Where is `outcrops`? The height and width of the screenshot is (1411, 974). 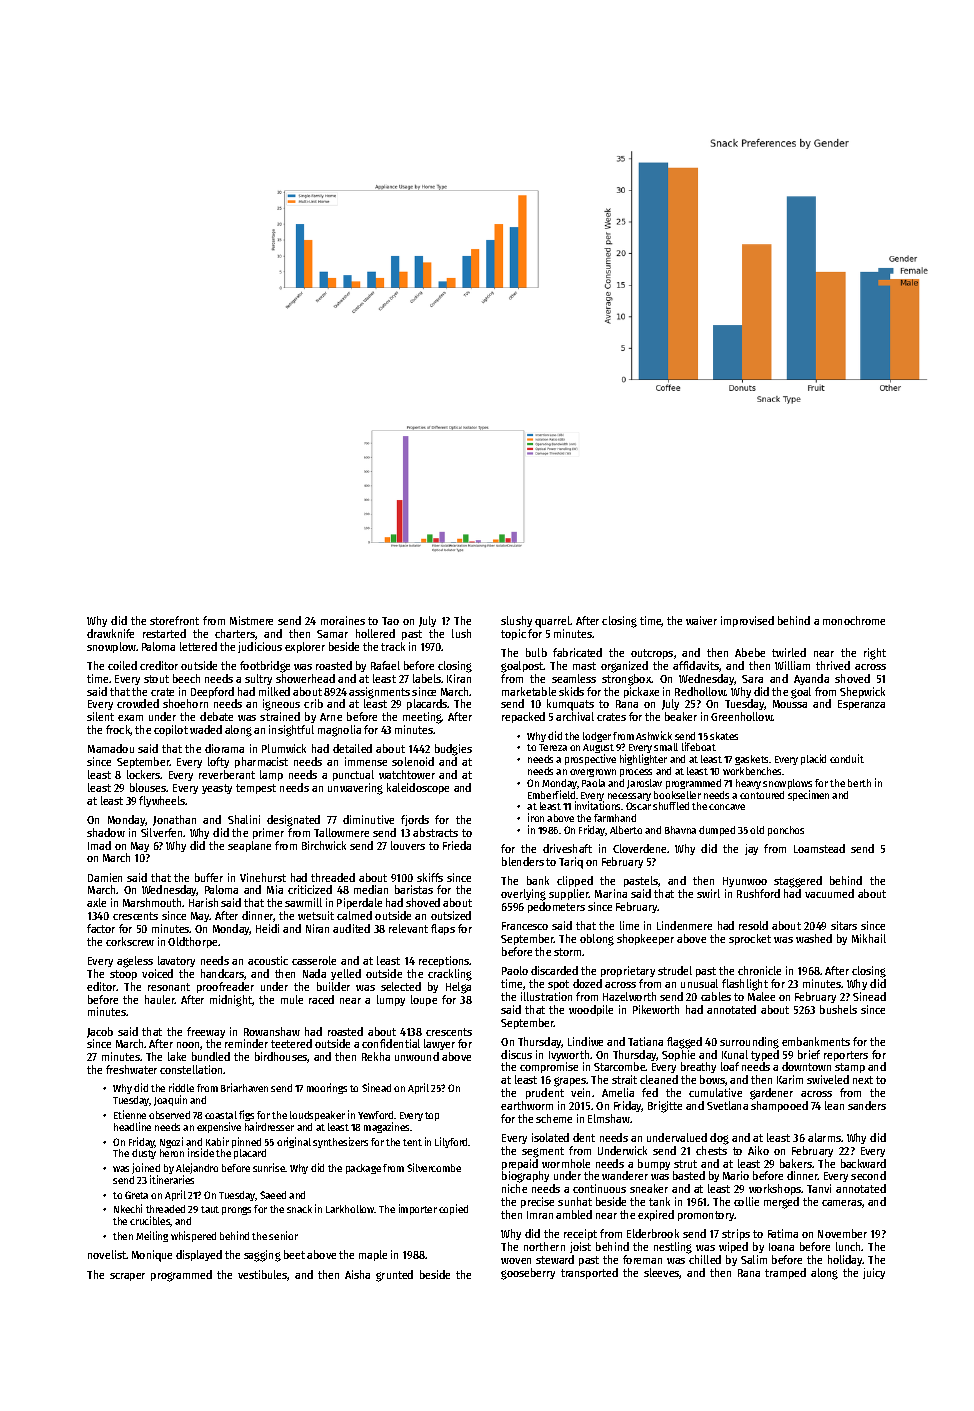 outcrops is located at coordinates (652, 654).
